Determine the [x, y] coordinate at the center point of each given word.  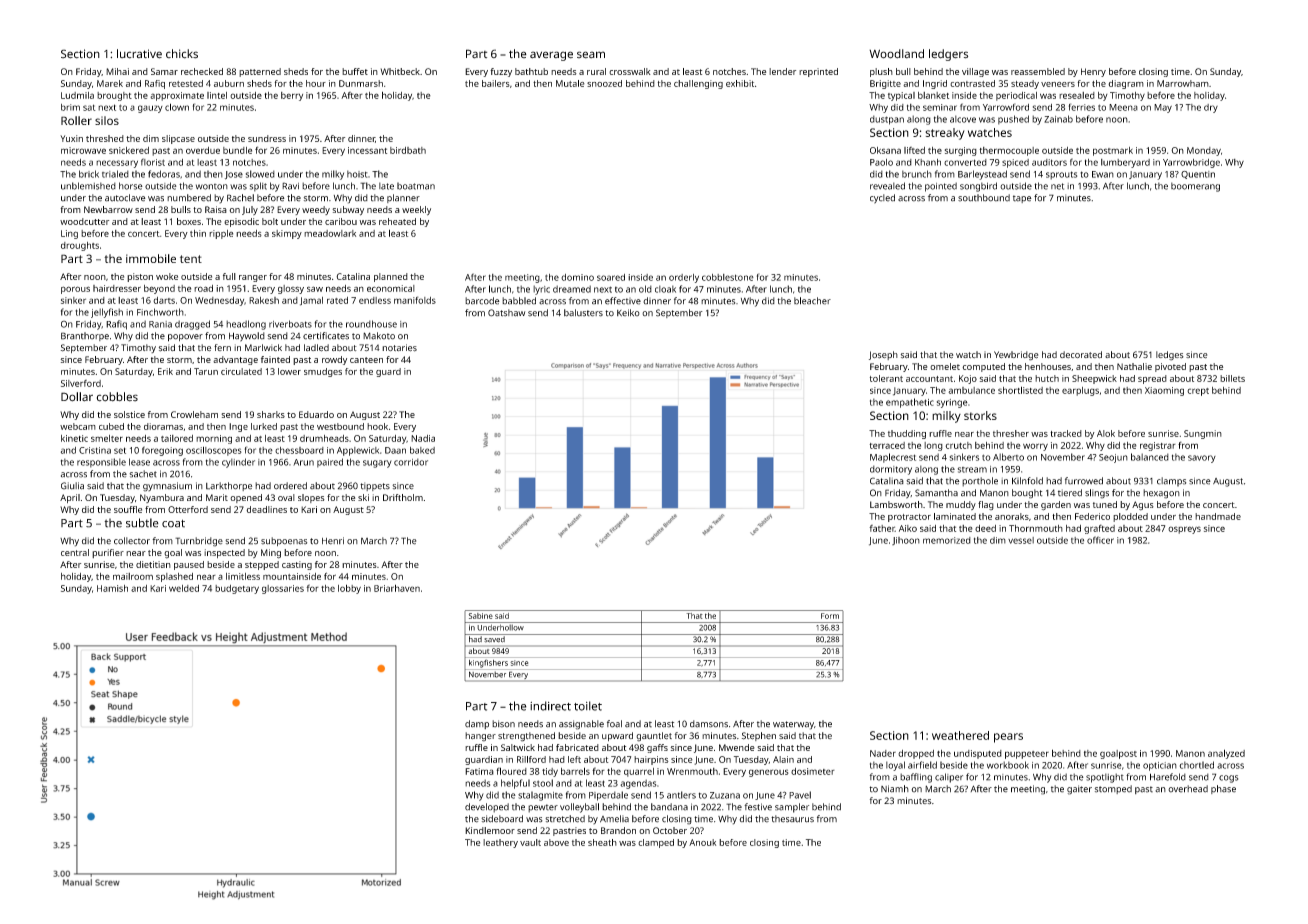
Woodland [896, 54]
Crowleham [194, 414]
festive [758, 807]
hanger [480, 737]
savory [1202, 459]
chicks [182, 54]
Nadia [423, 438]
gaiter [1079, 790]
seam [591, 55]
